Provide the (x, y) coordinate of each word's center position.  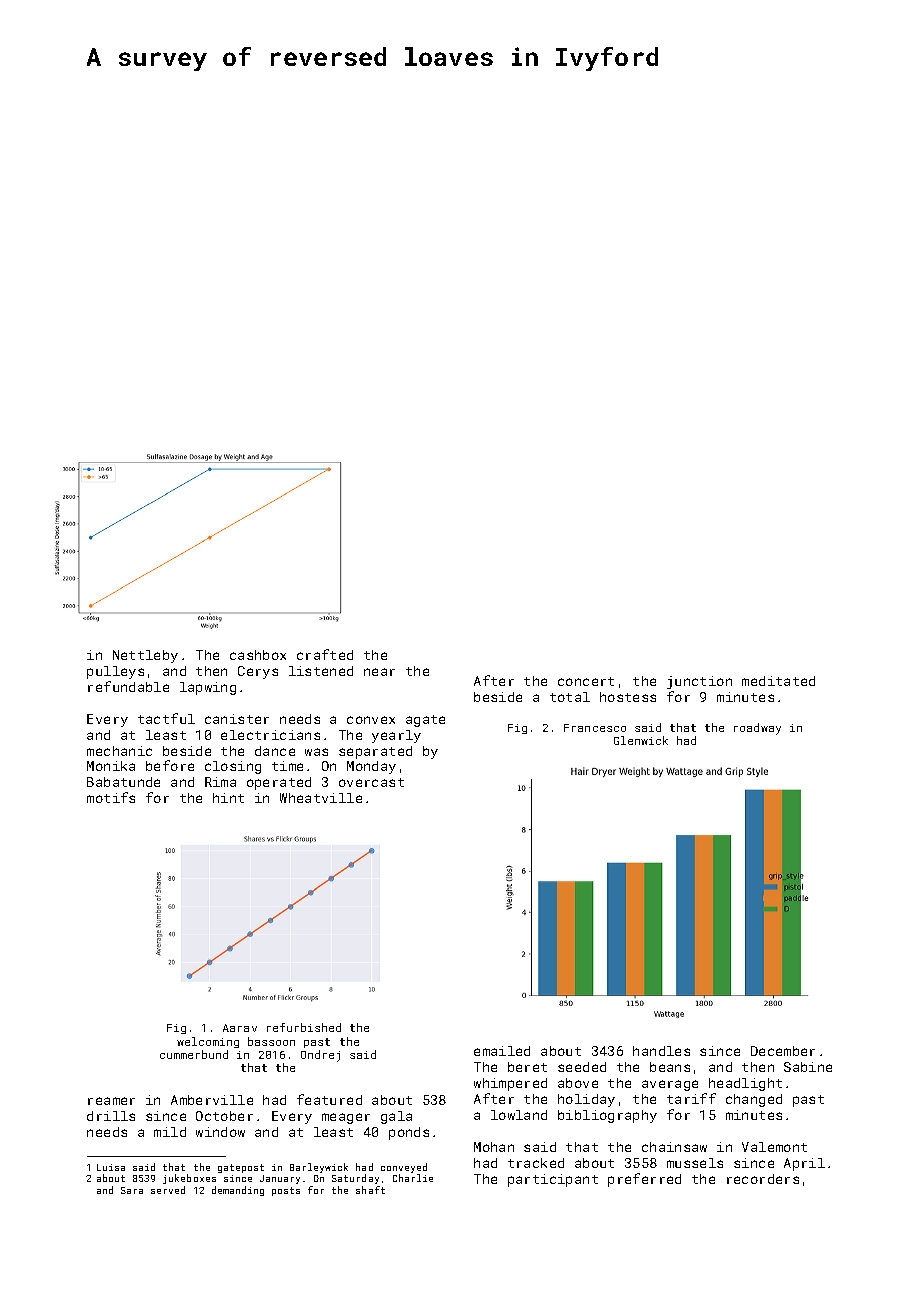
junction (699, 682)
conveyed (404, 1168)
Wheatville (321, 798)
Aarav (240, 1028)
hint (228, 798)
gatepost (241, 1168)
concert (586, 681)
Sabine (808, 1067)
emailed (502, 1051)
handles (661, 1051)
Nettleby (145, 656)
